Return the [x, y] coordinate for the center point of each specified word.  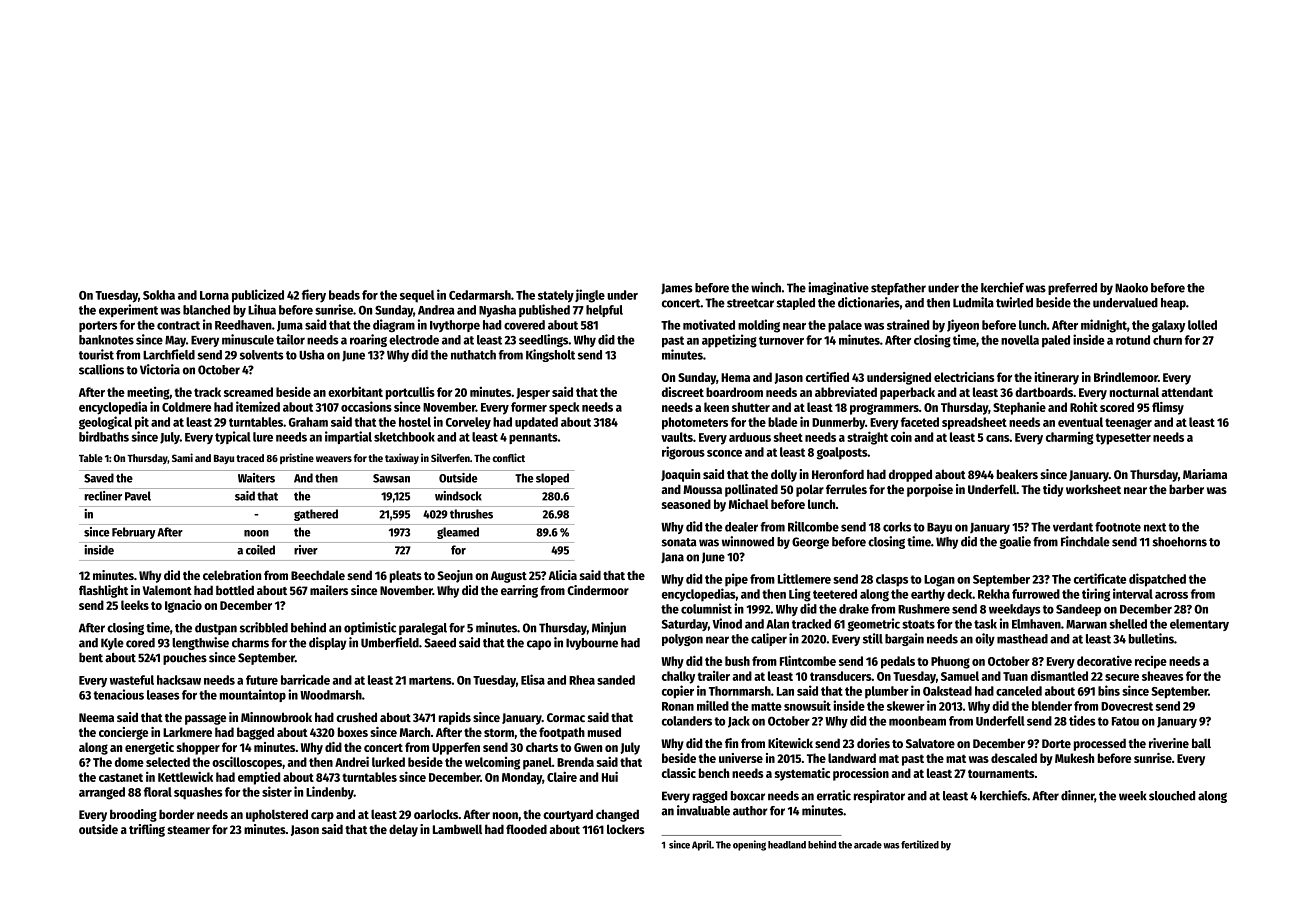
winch [766, 287]
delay [403, 830]
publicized [258, 296]
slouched [1172, 796]
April [702, 845]
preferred [1072, 289]
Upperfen [456, 748]
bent [91, 658]
